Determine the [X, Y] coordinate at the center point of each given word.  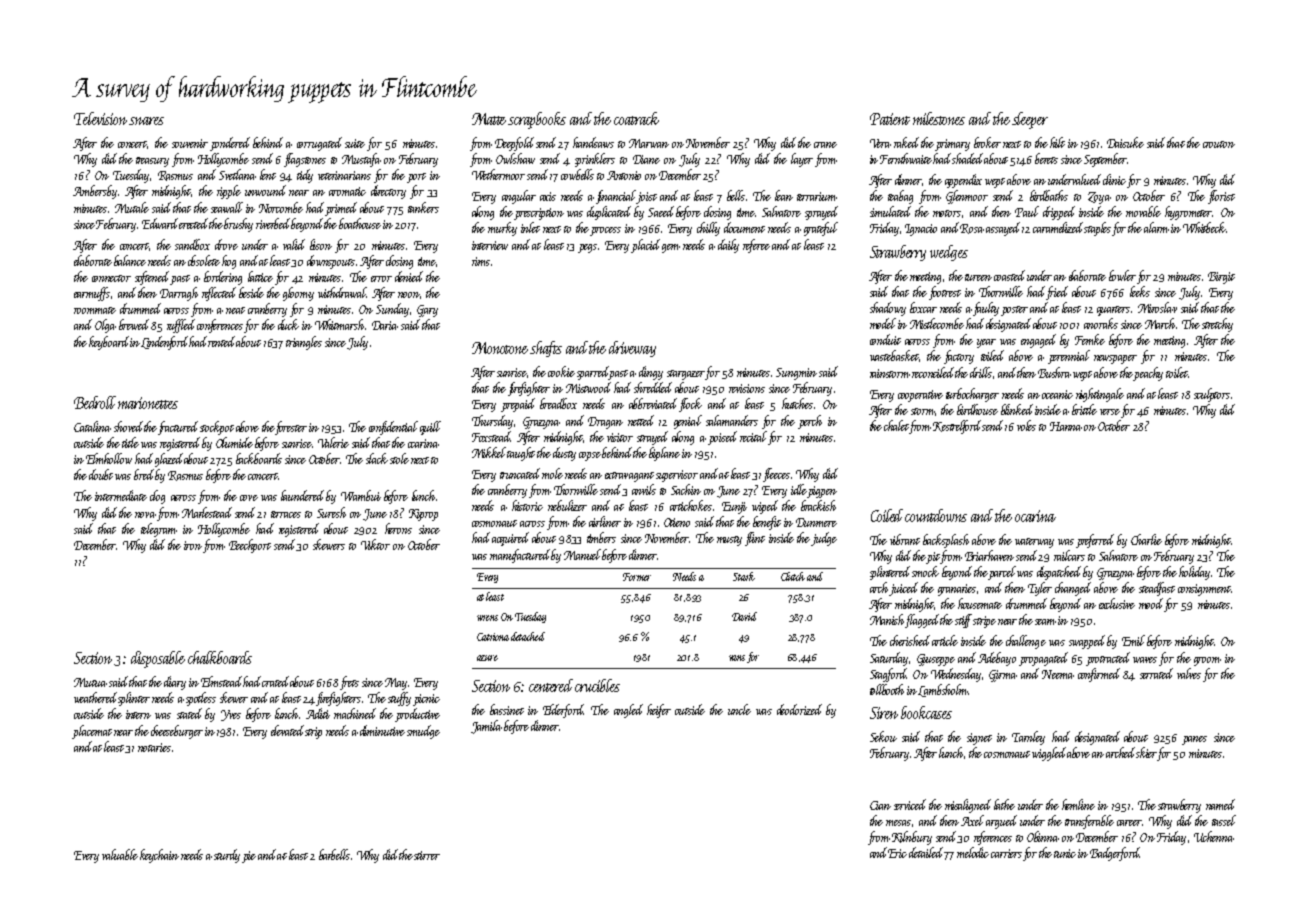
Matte [489, 119]
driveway [632, 349]
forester [291, 428]
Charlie [1146, 539]
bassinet [507, 709]
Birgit [1221, 278]
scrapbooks [537, 120]
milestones [939, 118]
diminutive [382, 730]
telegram [159, 530]
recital [753, 436]
